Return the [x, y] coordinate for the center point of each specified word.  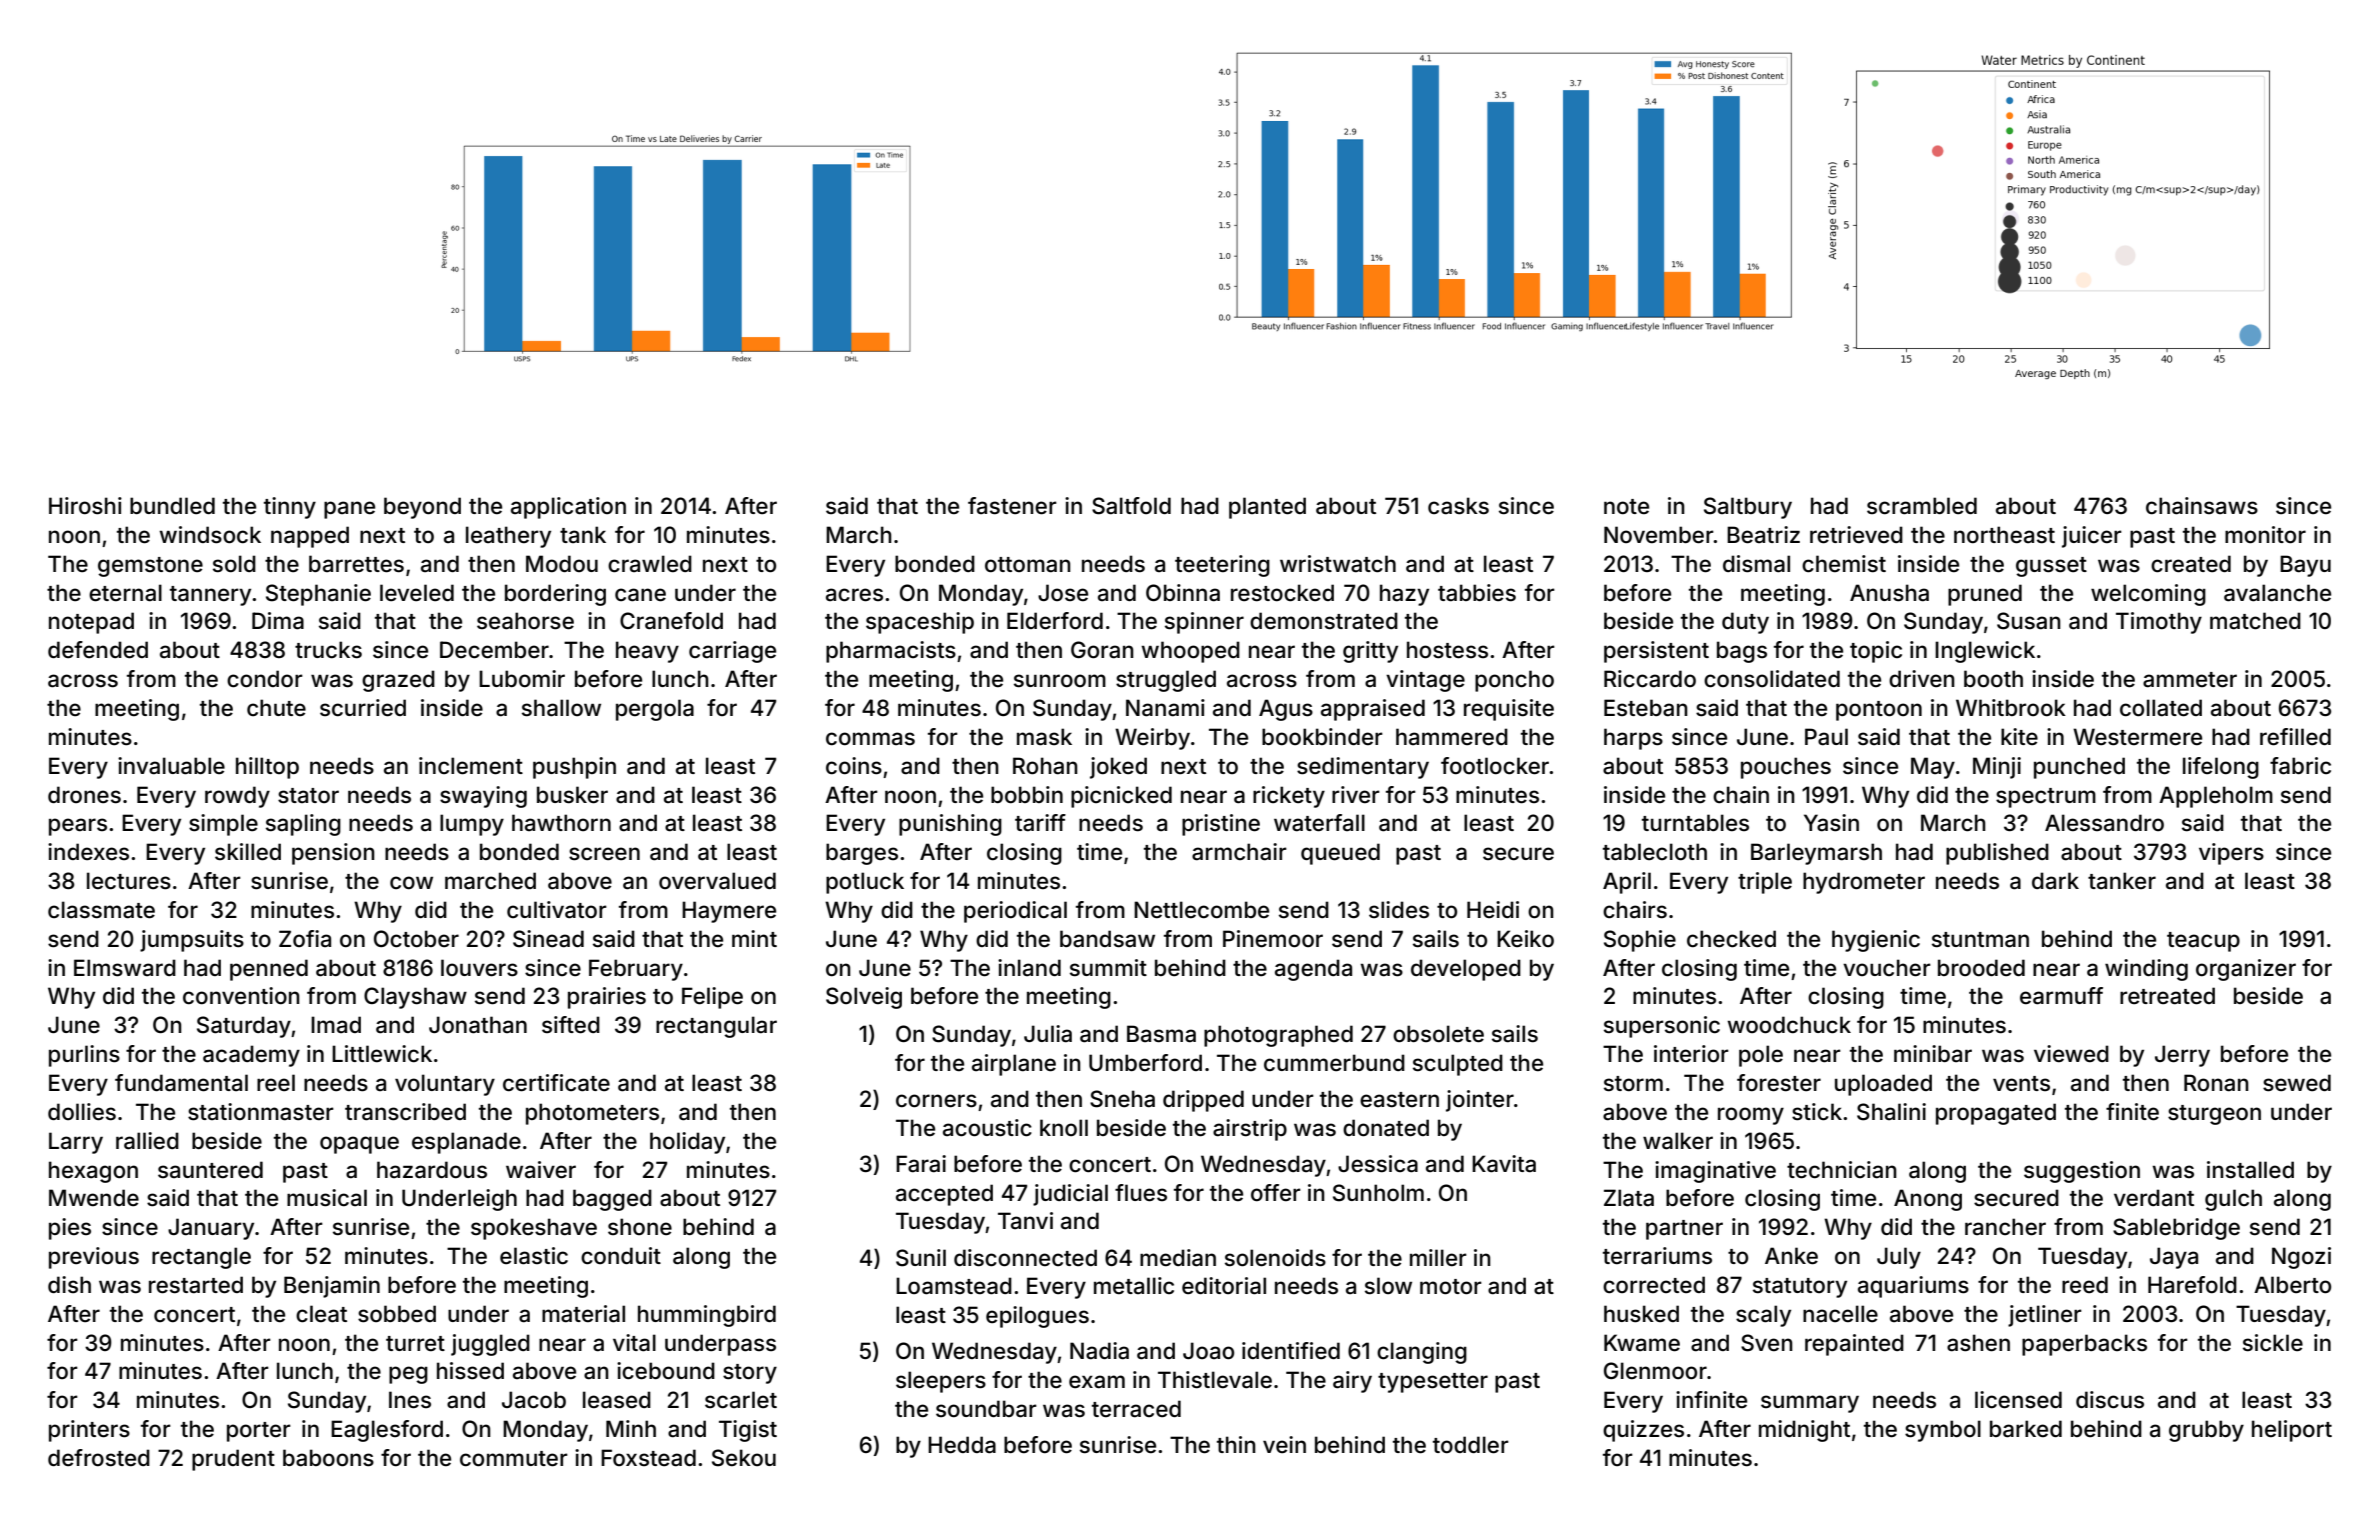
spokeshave [534, 1229]
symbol [1943, 1431]
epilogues [1037, 1317]
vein [1284, 1444]
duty [1745, 623]
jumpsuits [192, 941]
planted [1267, 508]
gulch [2233, 1200]
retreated [2167, 996]
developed [1466, 970]
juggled [490, 1345]
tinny [290, 508]
